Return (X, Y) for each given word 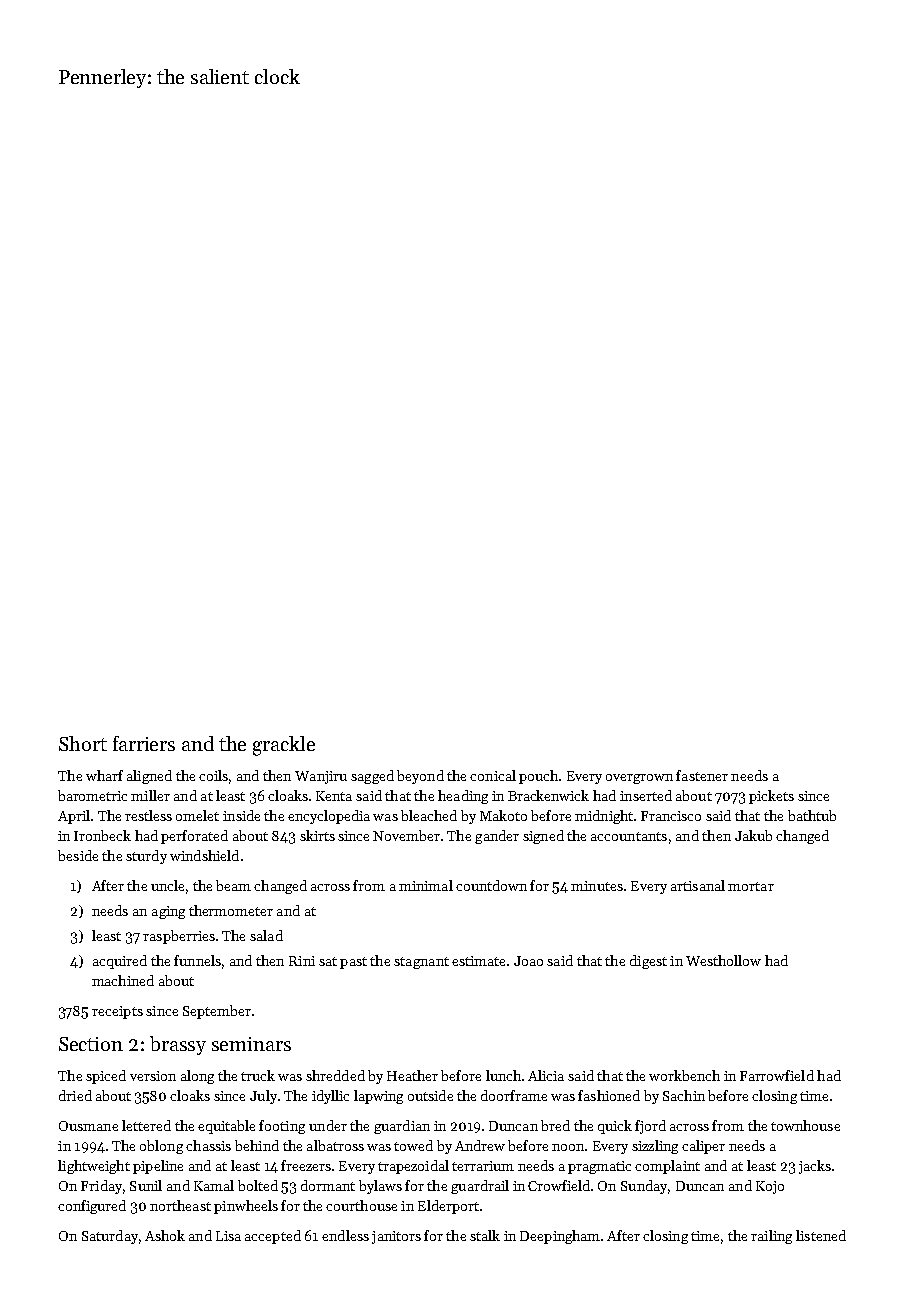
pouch (538, 777)
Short (83, 743)
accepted (273, 1237)
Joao (528, 961)
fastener (702, 775)
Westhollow (723, 960)
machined (123, 980)
